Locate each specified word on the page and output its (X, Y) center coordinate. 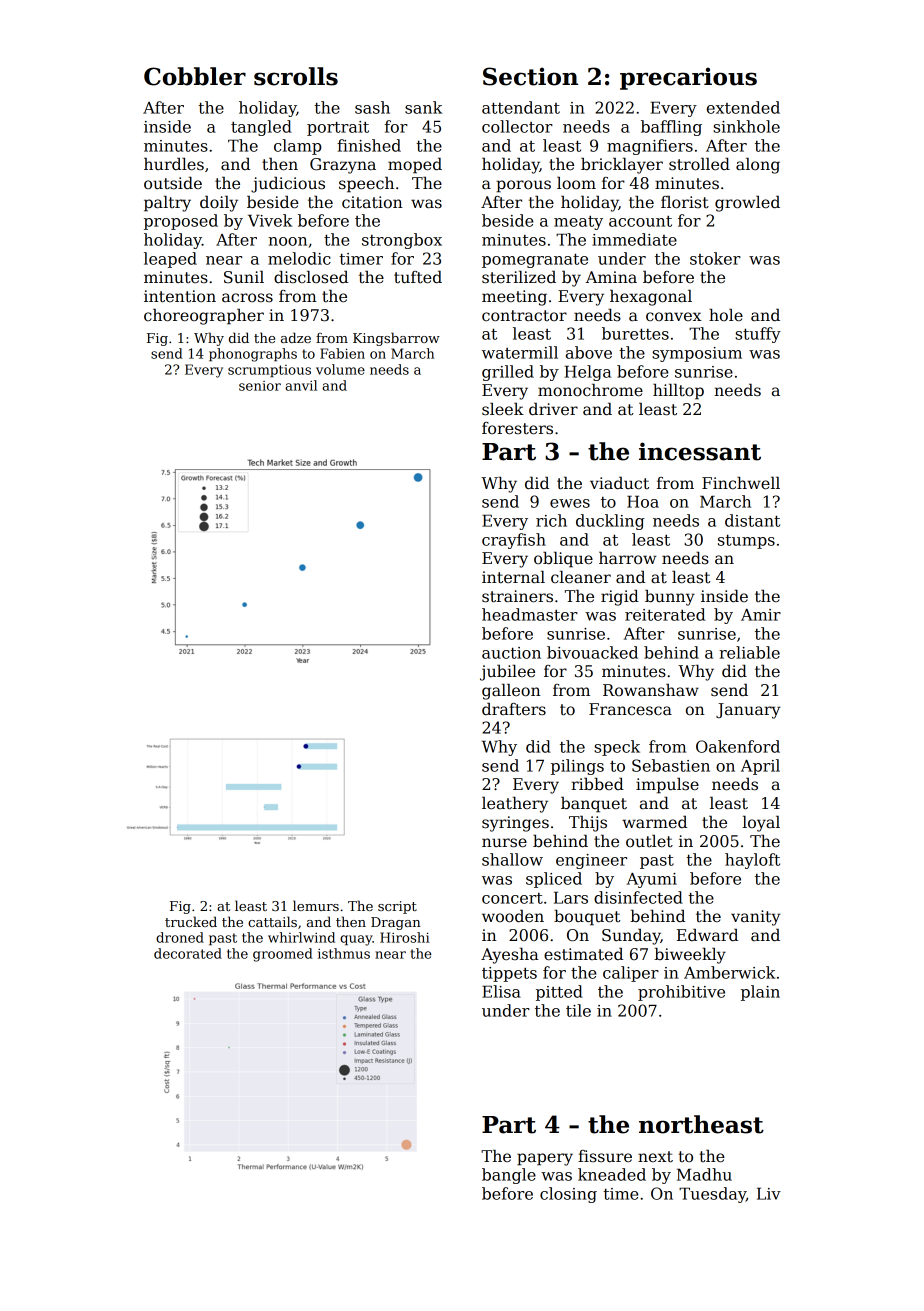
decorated (188, 953)
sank (423, 107)
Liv (769, 1194)
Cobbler (195, 76)
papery (545, 1159)
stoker (715, 258)
